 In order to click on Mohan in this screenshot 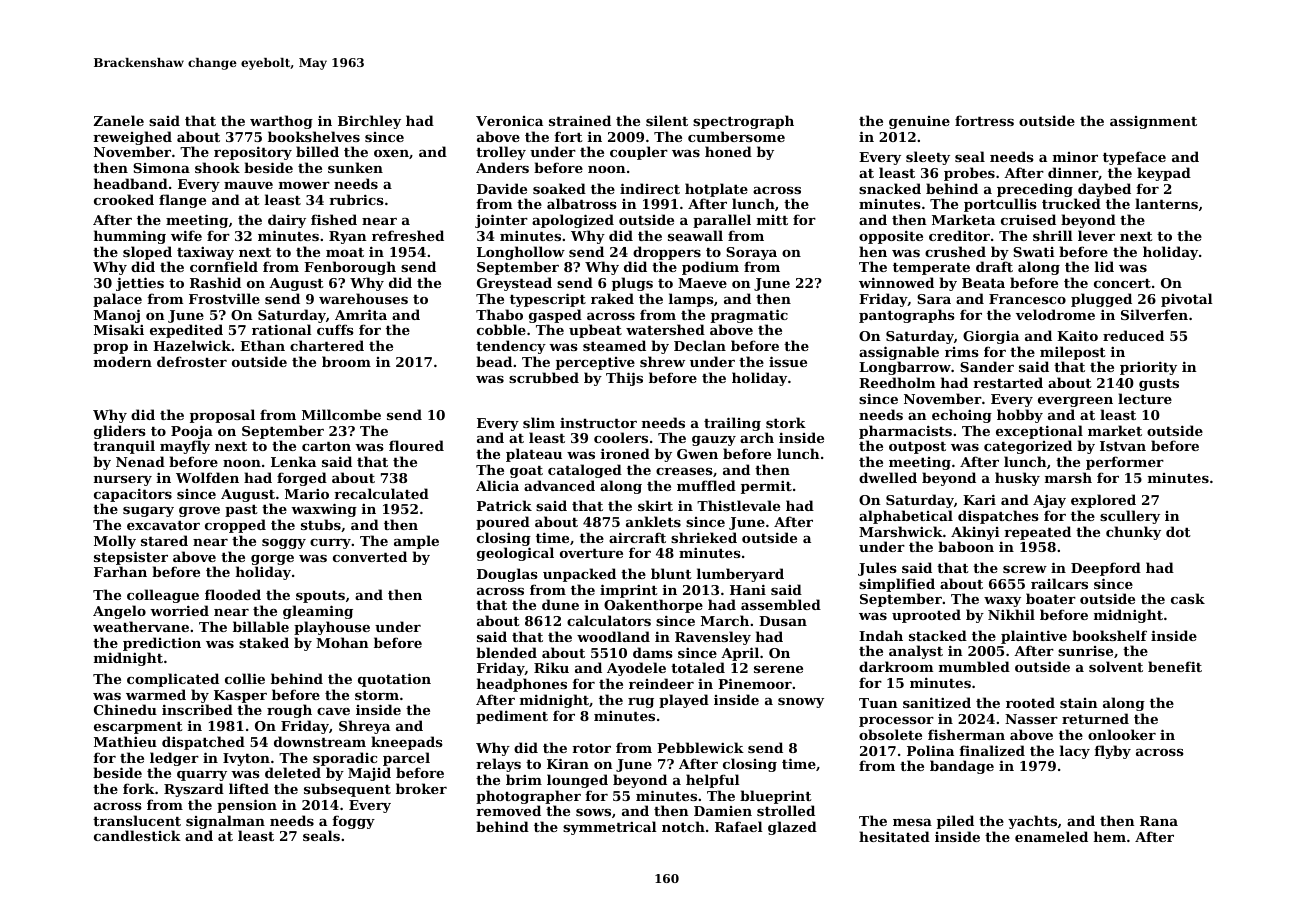, I will do `click(342, 642)`.
